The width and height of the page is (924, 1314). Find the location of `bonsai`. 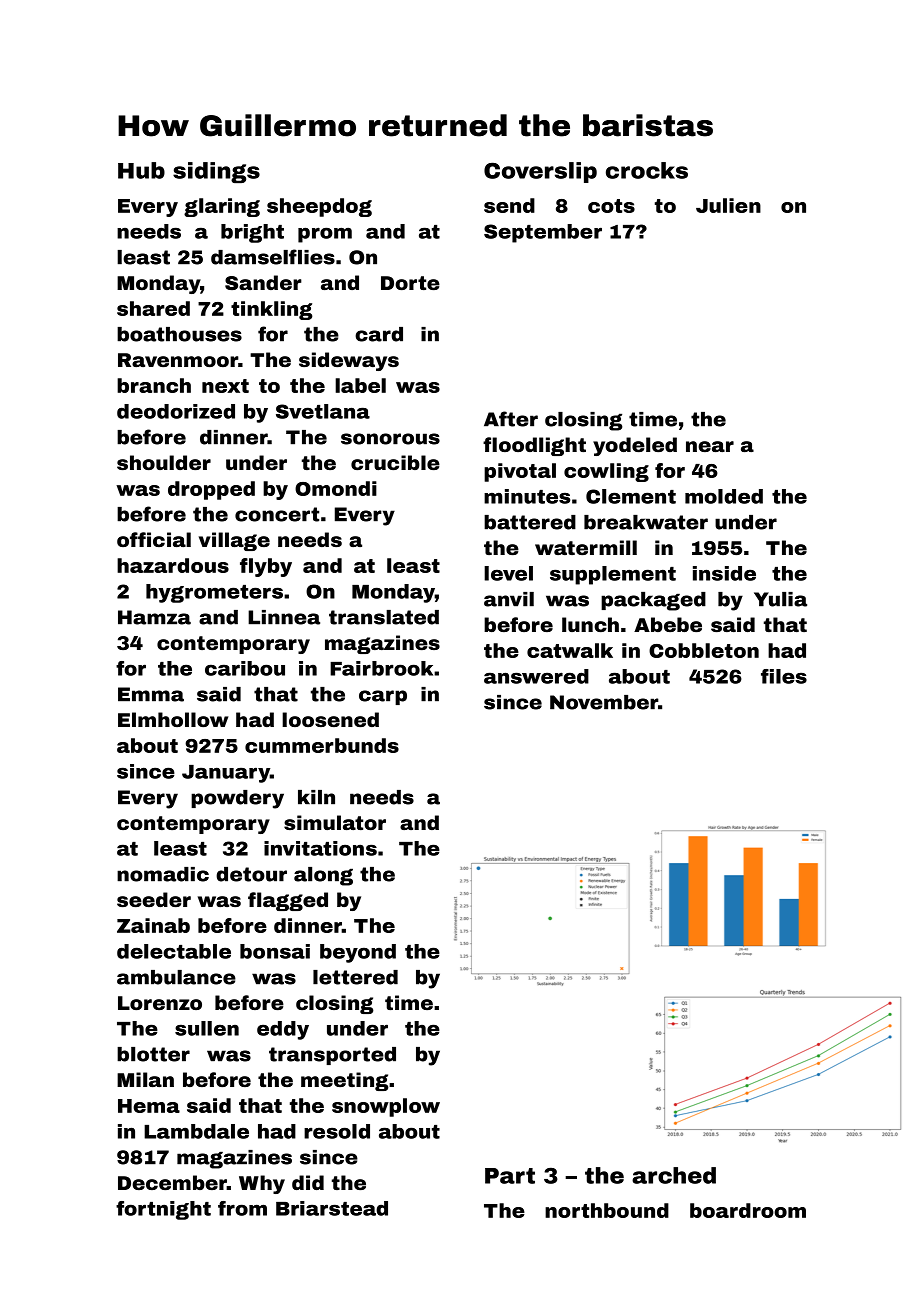

bonsai is located at coordinates (275, 951).
